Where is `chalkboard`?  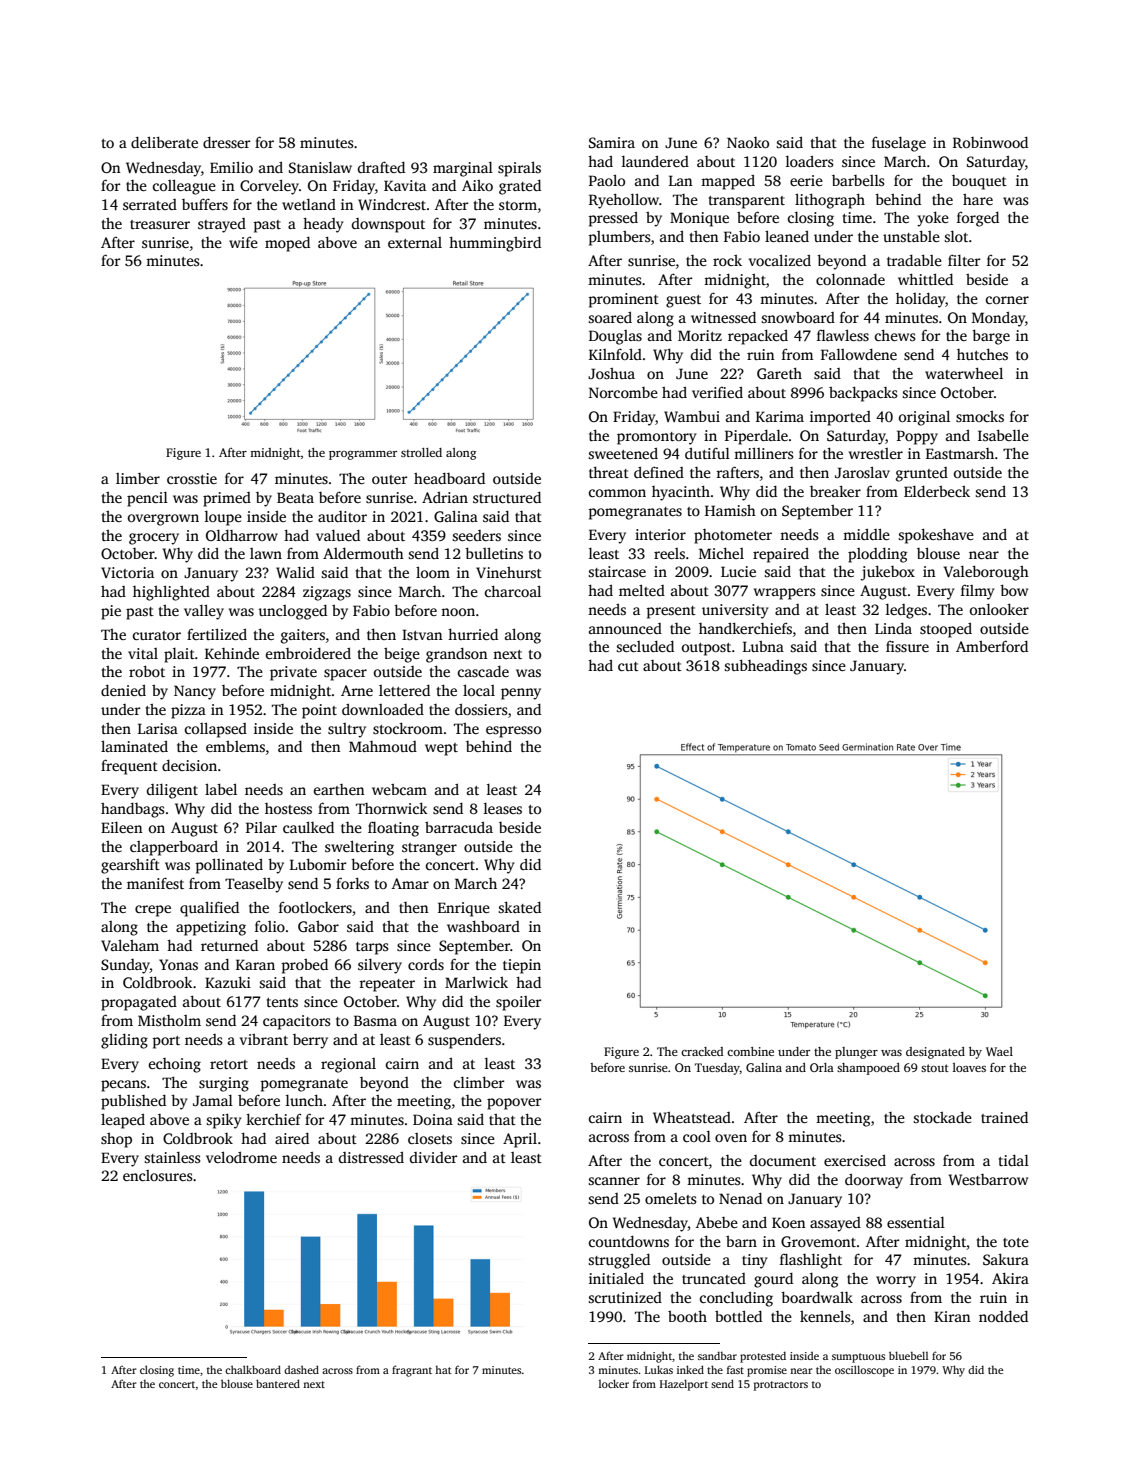 chalkboard is located at coordinates (253, 1369).
